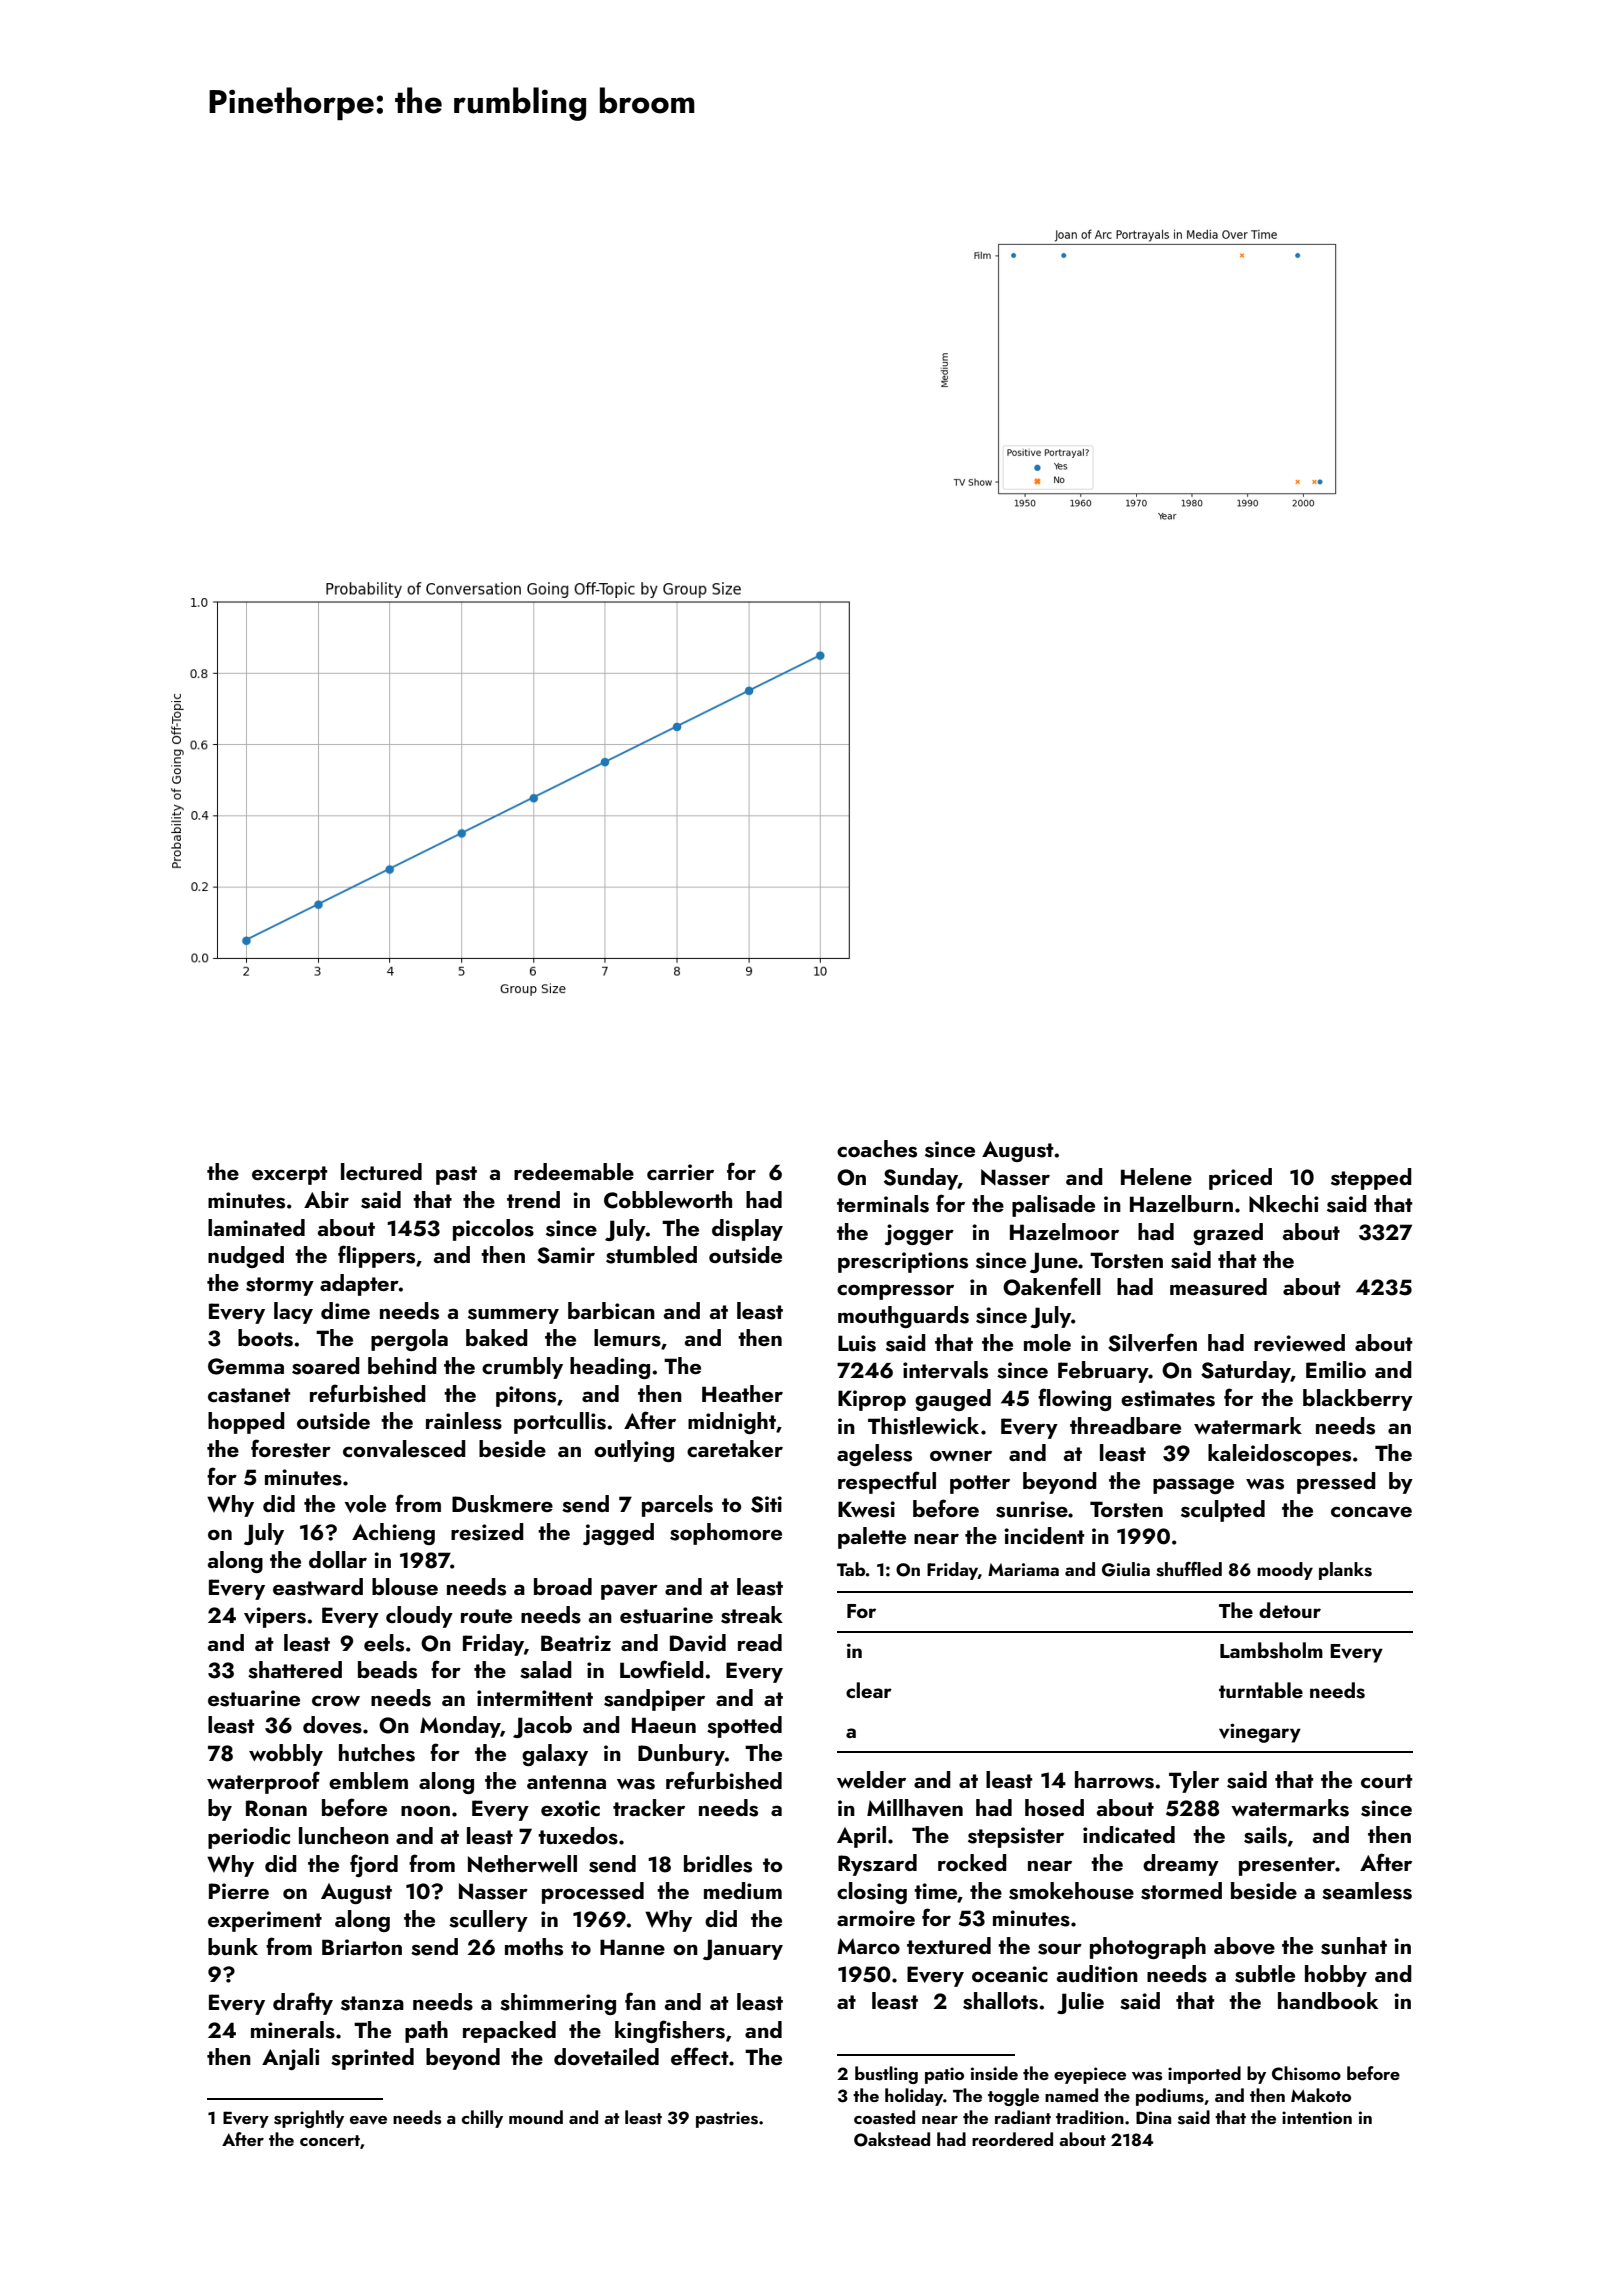 This screenshot has height=2292, width=1620. What do you see at coordinates (239, 1891) in the screenshot?
I see `Pierre` at bounding box center [239, 1891].
